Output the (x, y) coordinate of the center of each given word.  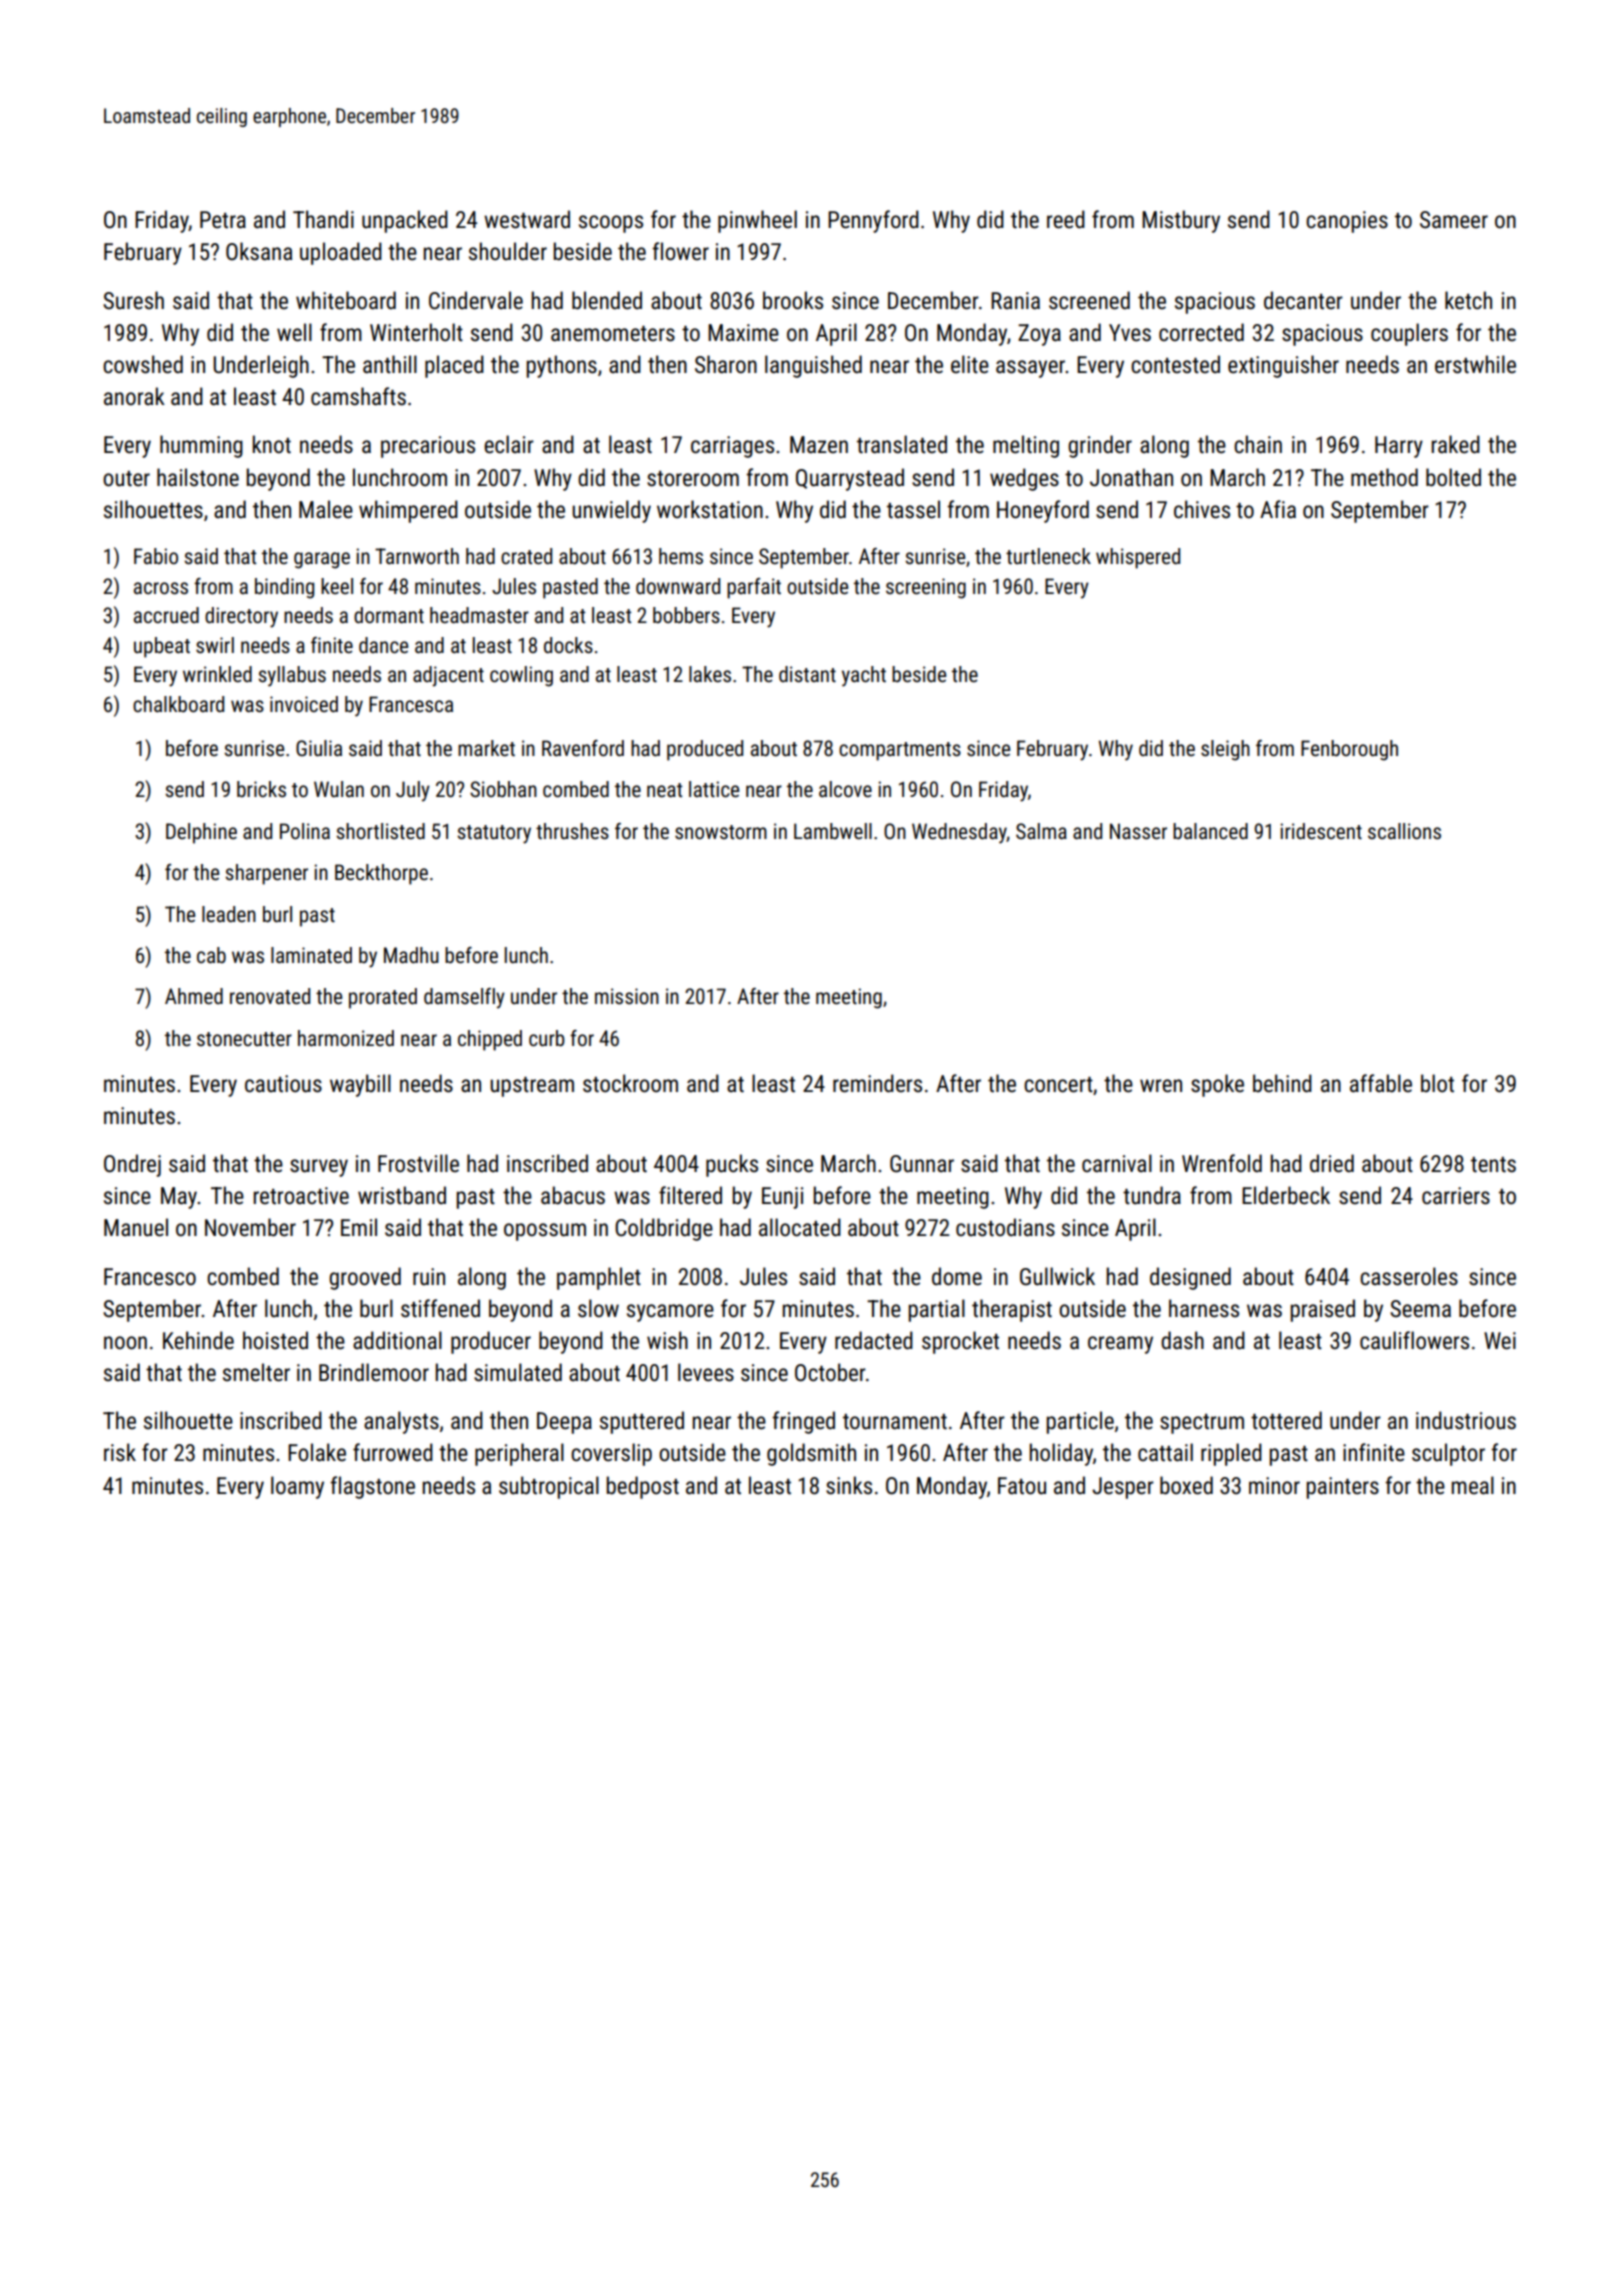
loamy (297, 1487)
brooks (793, 300)
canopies (1347, 222)
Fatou (1022, 1486)
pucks (732, 1165)
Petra (223, 220)
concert (1058, 1085)
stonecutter (244, 1039)
